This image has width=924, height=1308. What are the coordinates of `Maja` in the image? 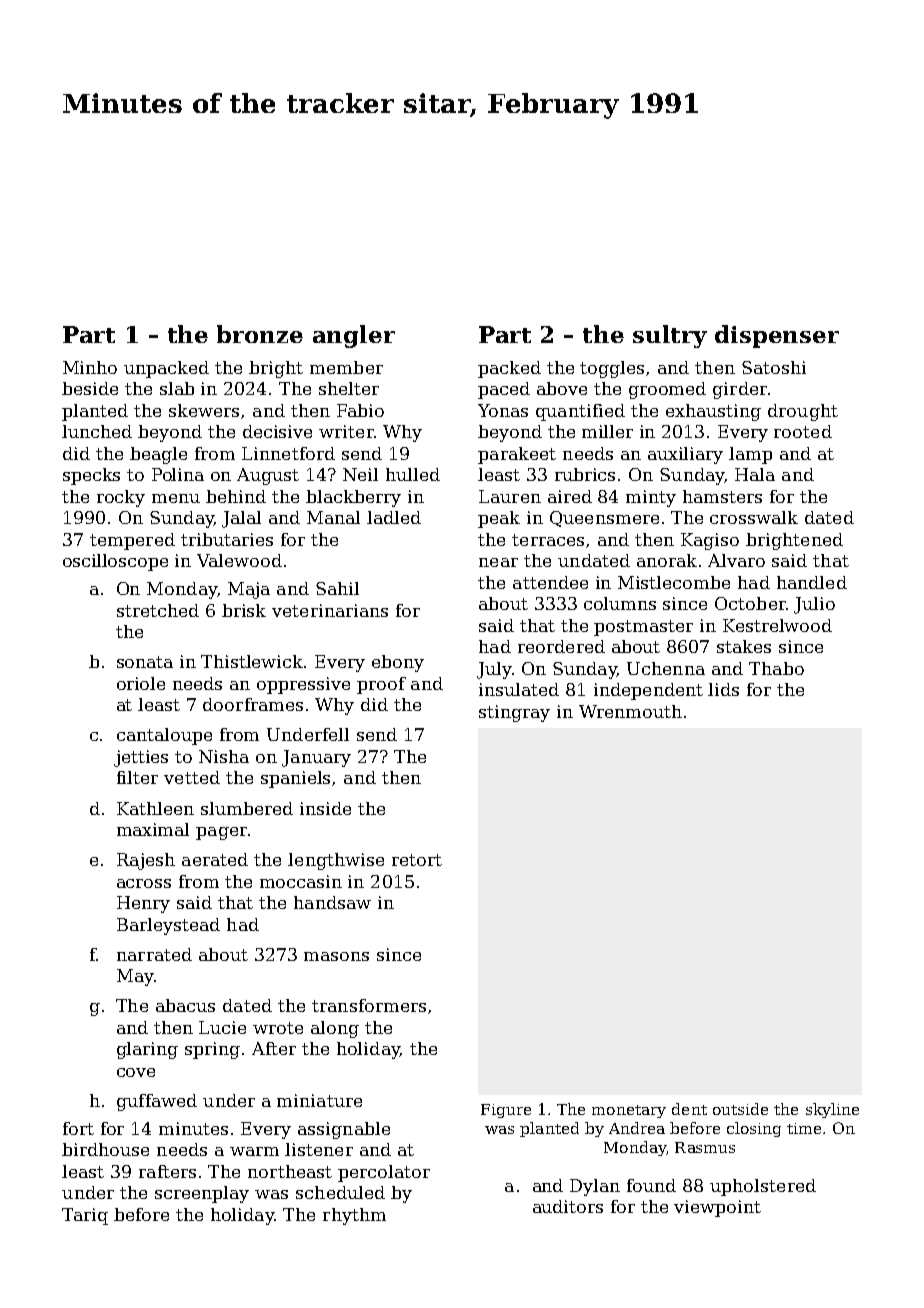 It's located at (249, 590).
